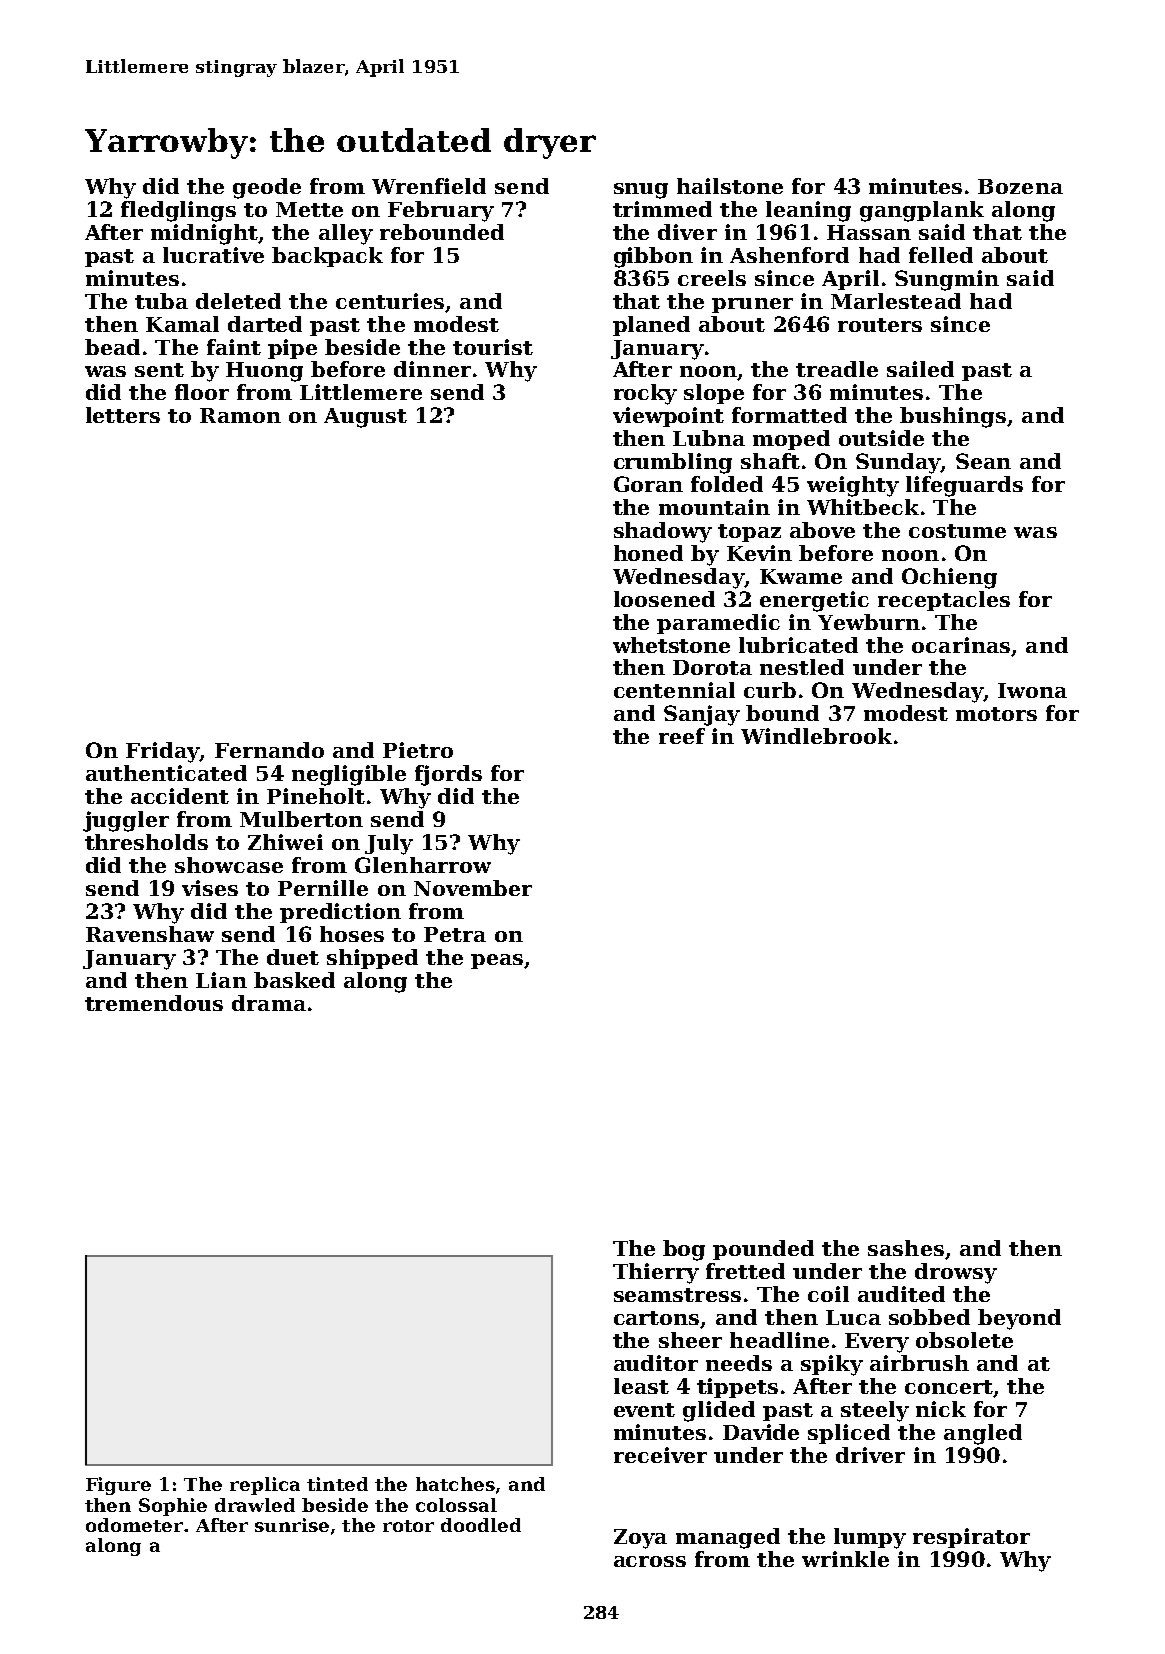 The width and height of the page is (1165, 1654). Describe the element at coordinates (118, 1486) in the page. I see `Figure` at that location.
